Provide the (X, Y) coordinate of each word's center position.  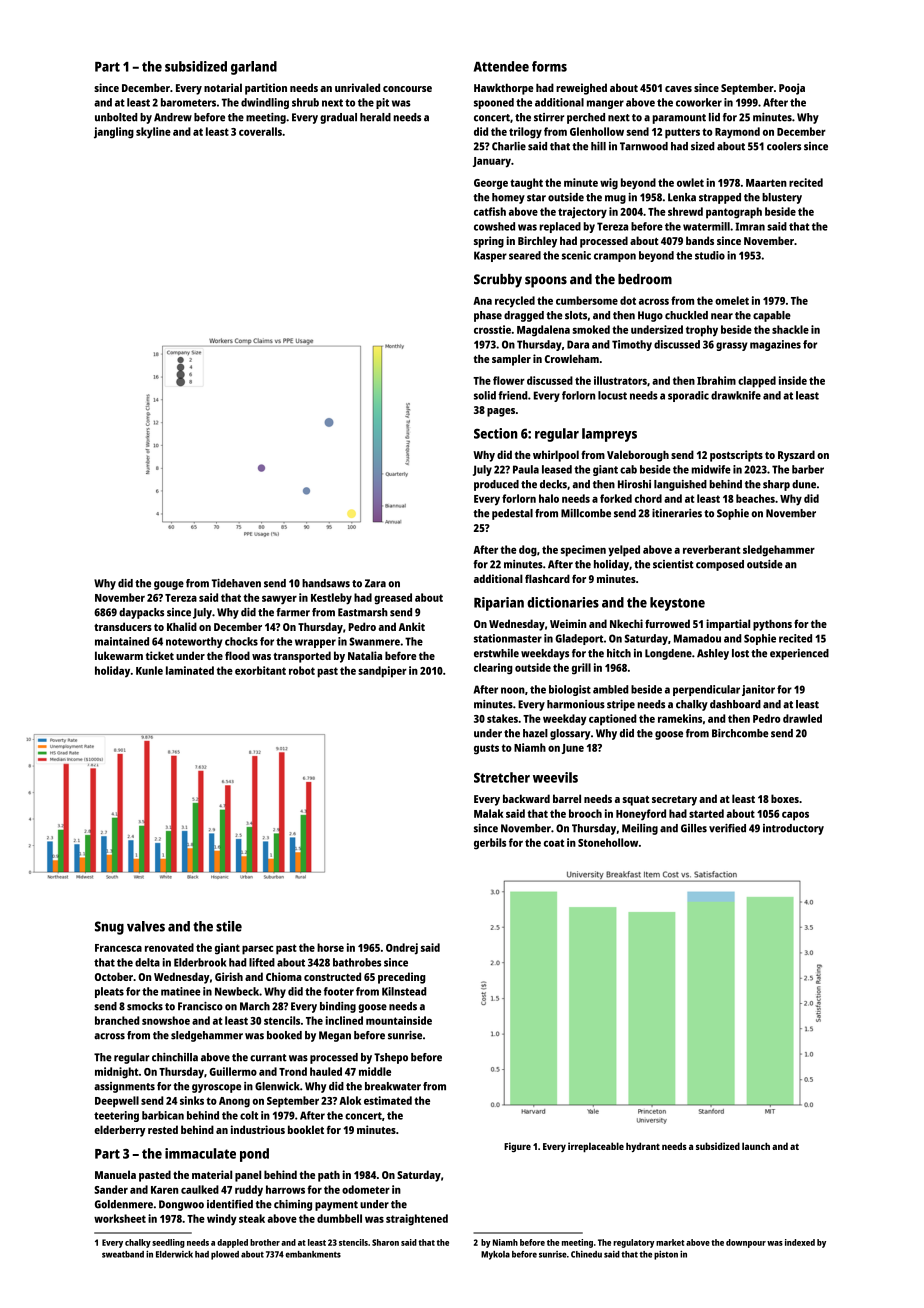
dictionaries (563, 602)
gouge (169, 585)
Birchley (537, 242)
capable (772, 316)
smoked (591, 329)
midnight (117, 1073)
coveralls (260, 131)
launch (756, 1146)
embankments (313, 1254)
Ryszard (796, 456)
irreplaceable (596, 1147)
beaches (755, 498)
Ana (482, 301)
